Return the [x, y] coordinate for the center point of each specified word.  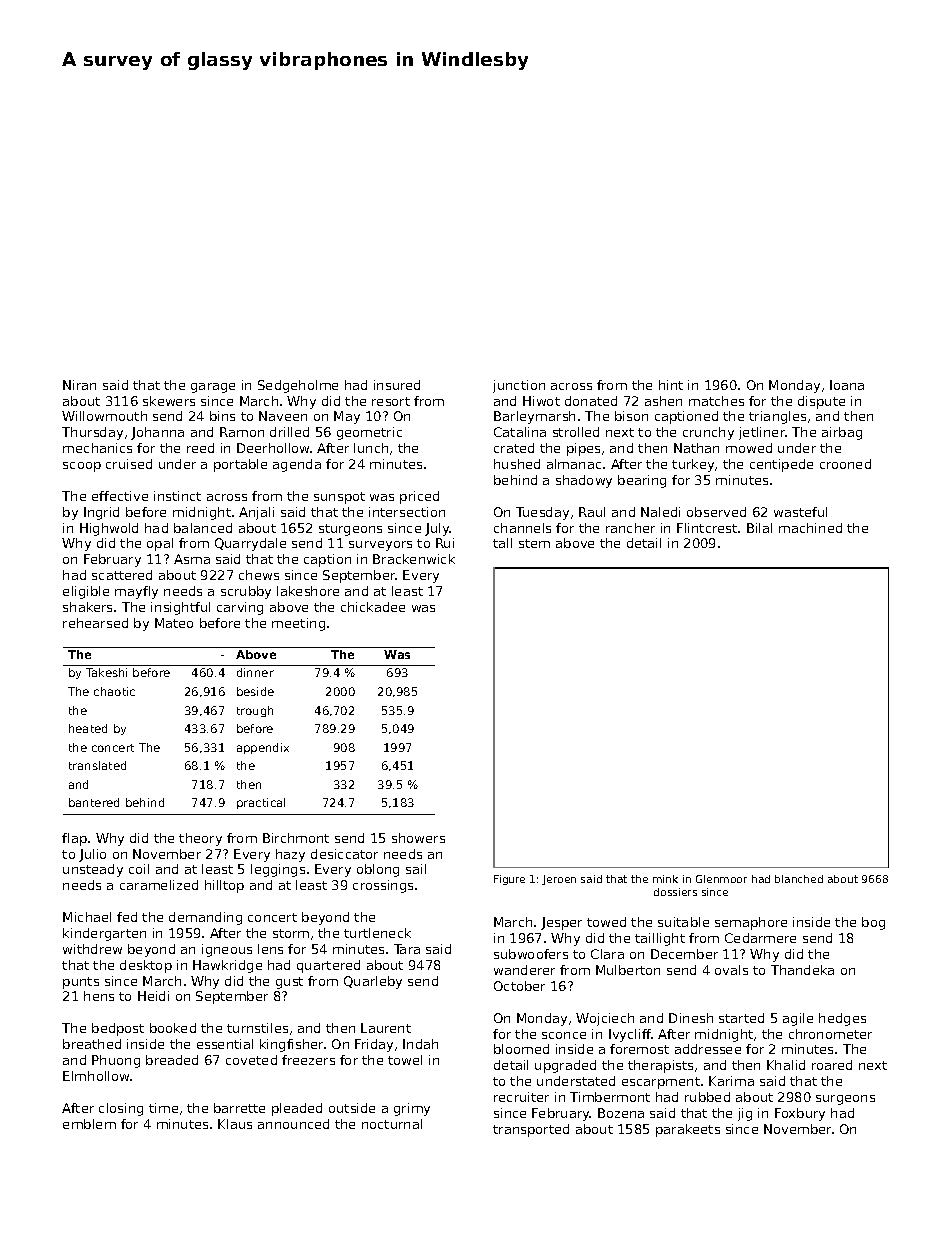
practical [261, 803]
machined [810, 528]
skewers [169, 401]
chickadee [373, 607]
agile [798, 1019]
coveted [251, 1060]
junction [519, 386]
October [519, 986]
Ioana [847, 385]
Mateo [174, 623]
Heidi [153, 996]
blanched [799, 879]
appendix [263, 748]
